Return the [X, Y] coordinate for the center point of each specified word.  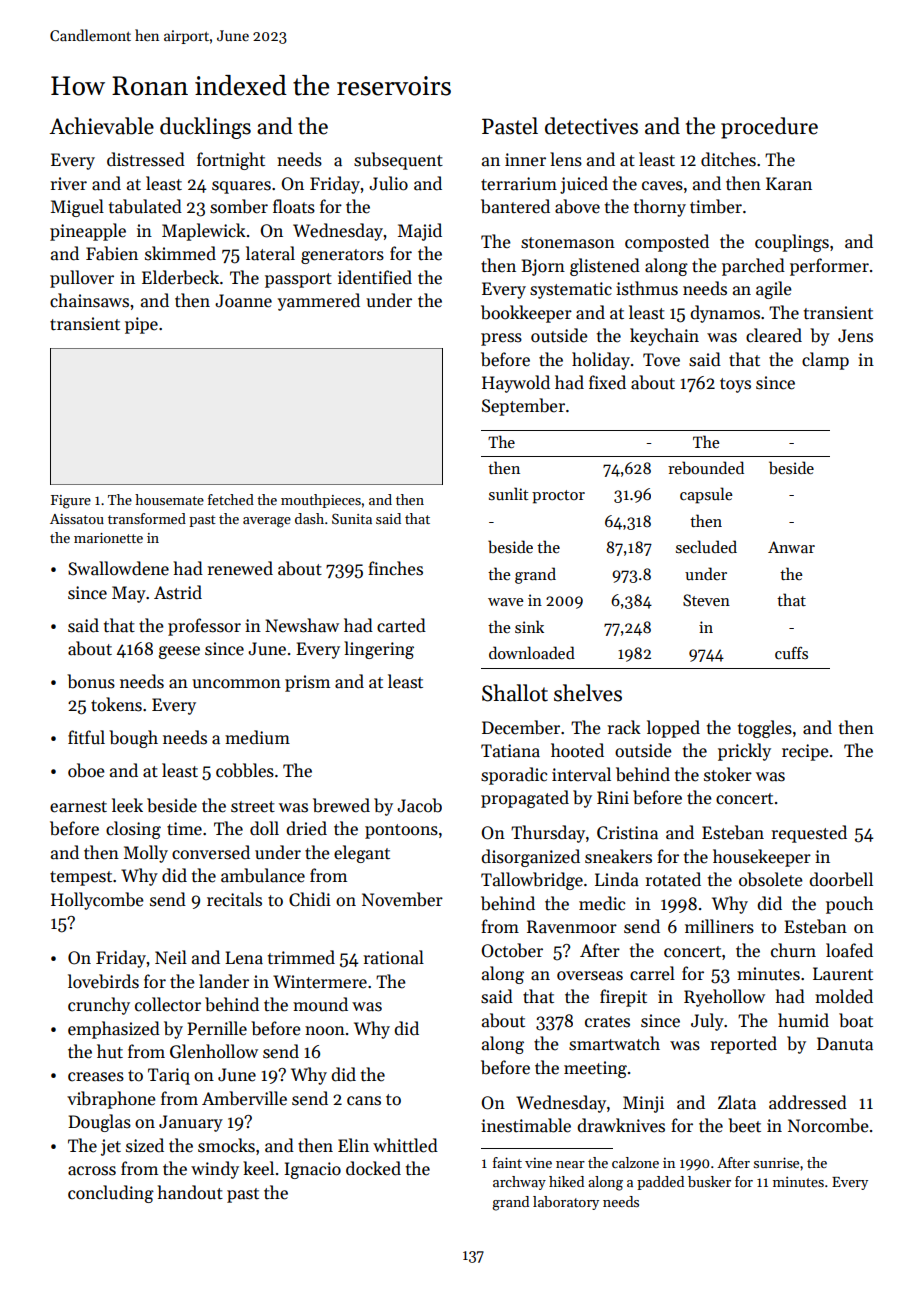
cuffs [791, 653]
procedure [769, 128]
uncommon [236, 684]
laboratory [566, 1203]
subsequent [398, 161]
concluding [111, 1194]
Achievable [101, 126]
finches [395, 568]
